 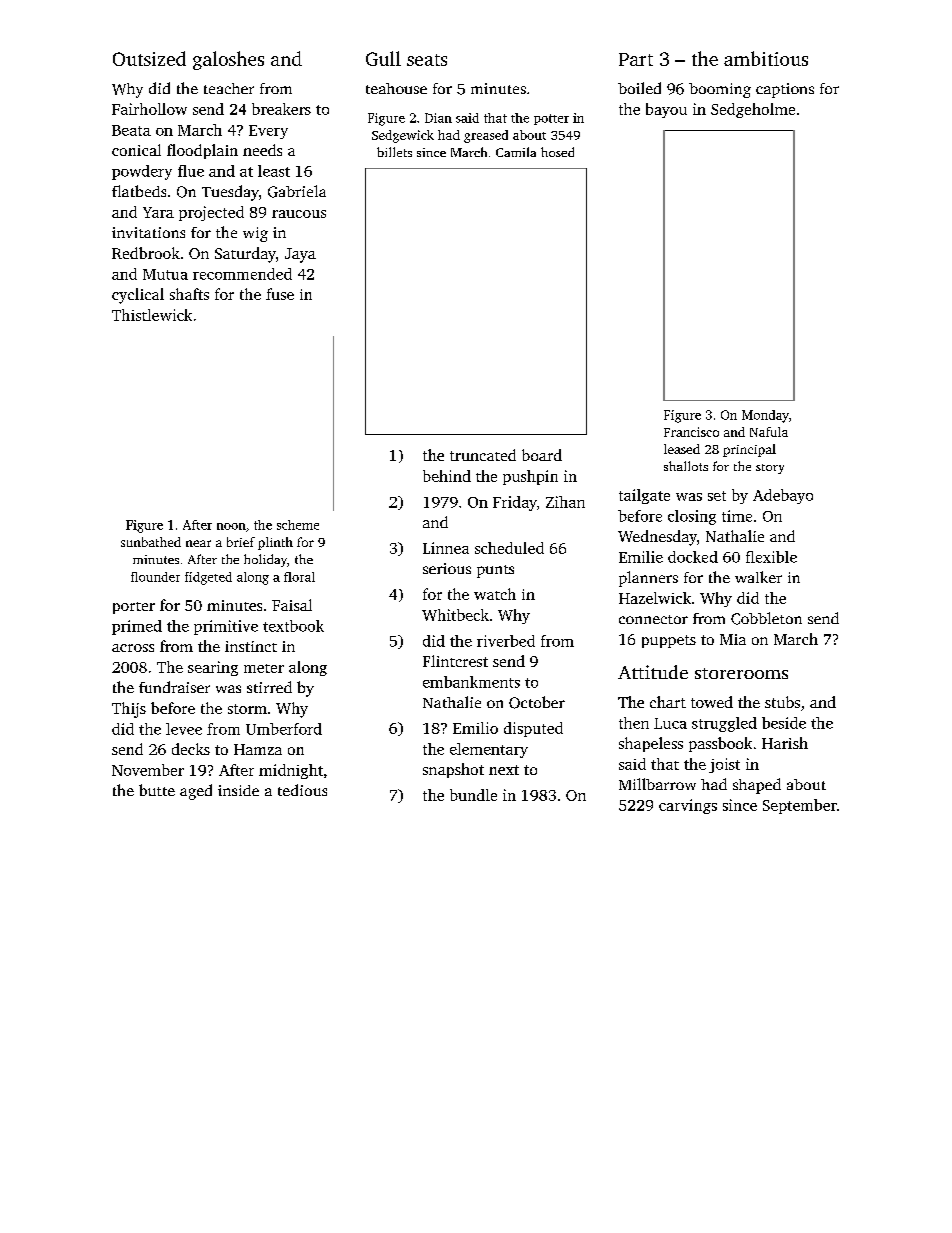 What do you see at coordinates (509, 548) in the page?
I see `scheduled` at bounding box center [509, 548].
